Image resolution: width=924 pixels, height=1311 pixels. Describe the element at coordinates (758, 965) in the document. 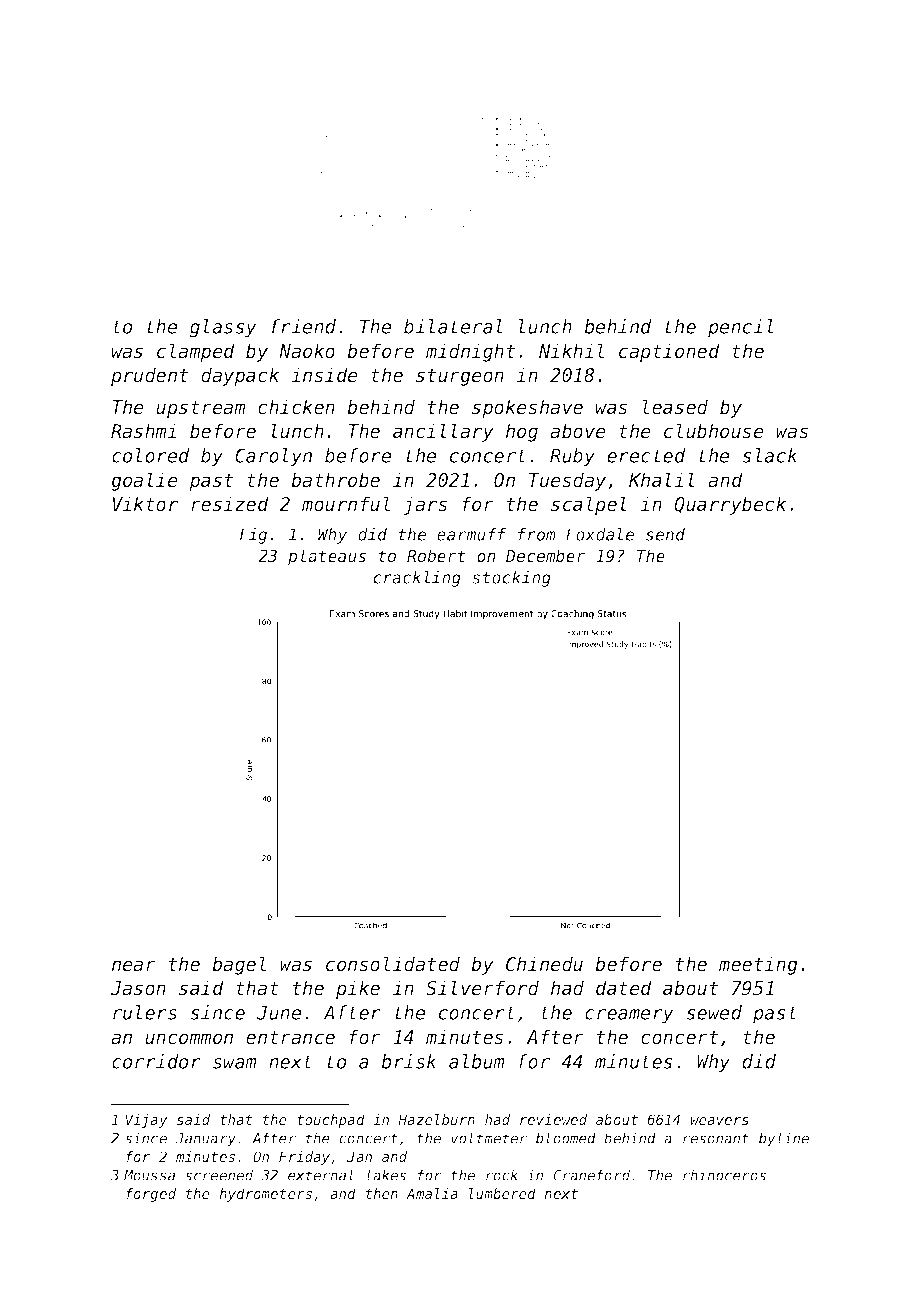

I see `meeting` at that location.
